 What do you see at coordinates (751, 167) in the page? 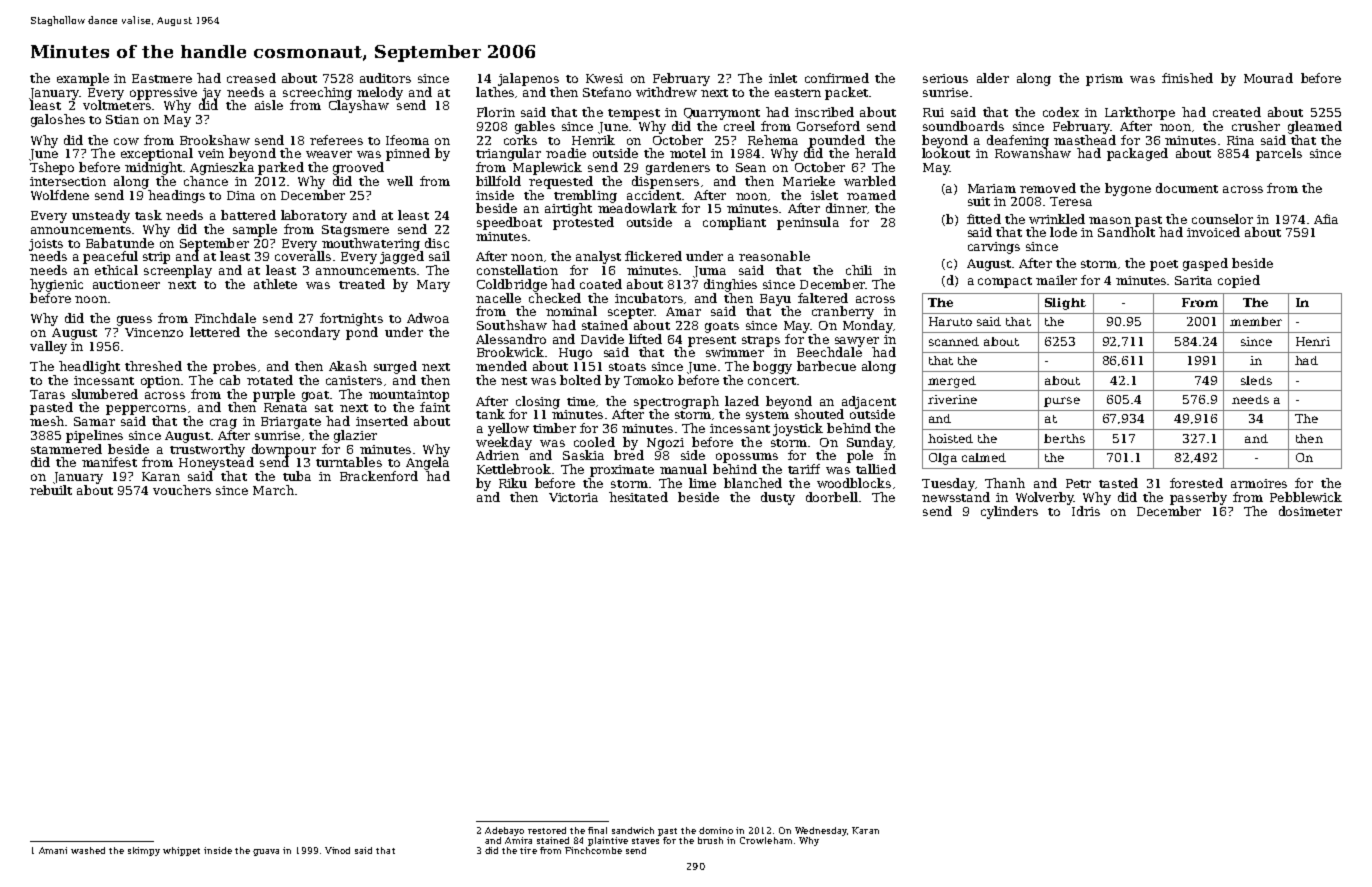
I see `Sean` at bounding box center [751, 167].
